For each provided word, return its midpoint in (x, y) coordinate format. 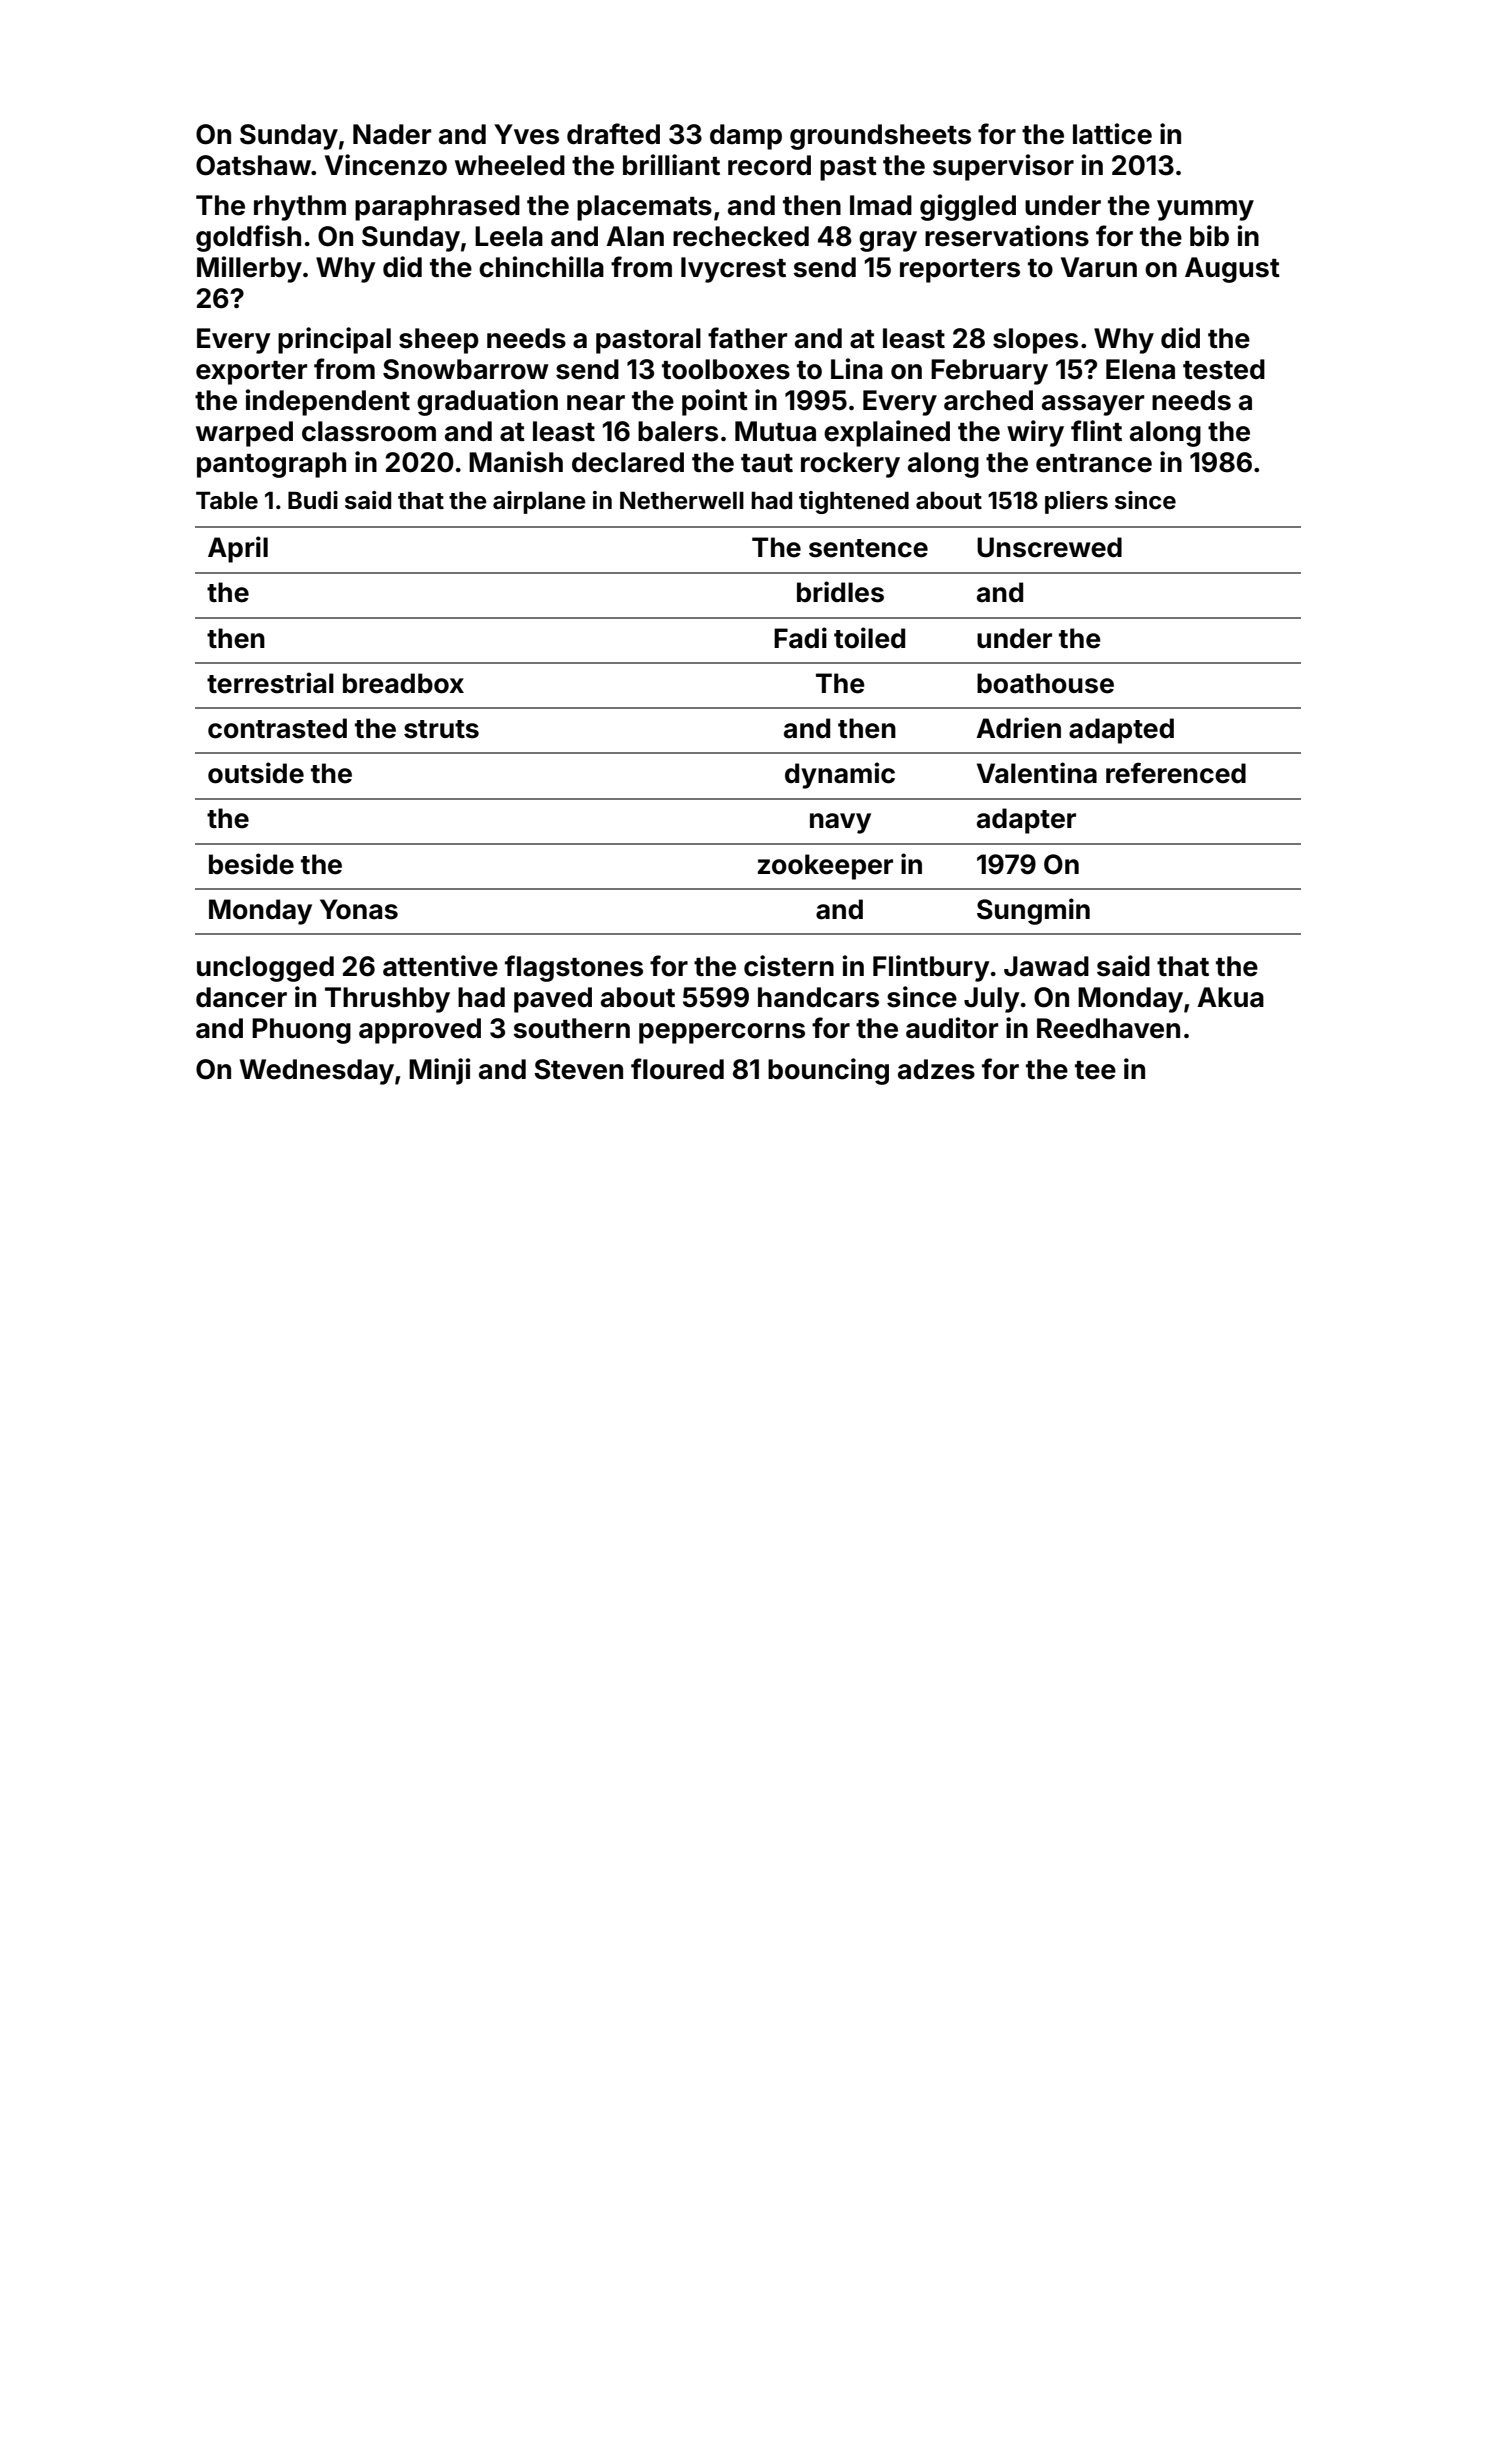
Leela (509, 236)
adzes (936, 1069)
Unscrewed (1049, 547)
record (769, 165)
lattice (1112, 134)
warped (244, 434)
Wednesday (317, 1072)
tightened (854, 502)
